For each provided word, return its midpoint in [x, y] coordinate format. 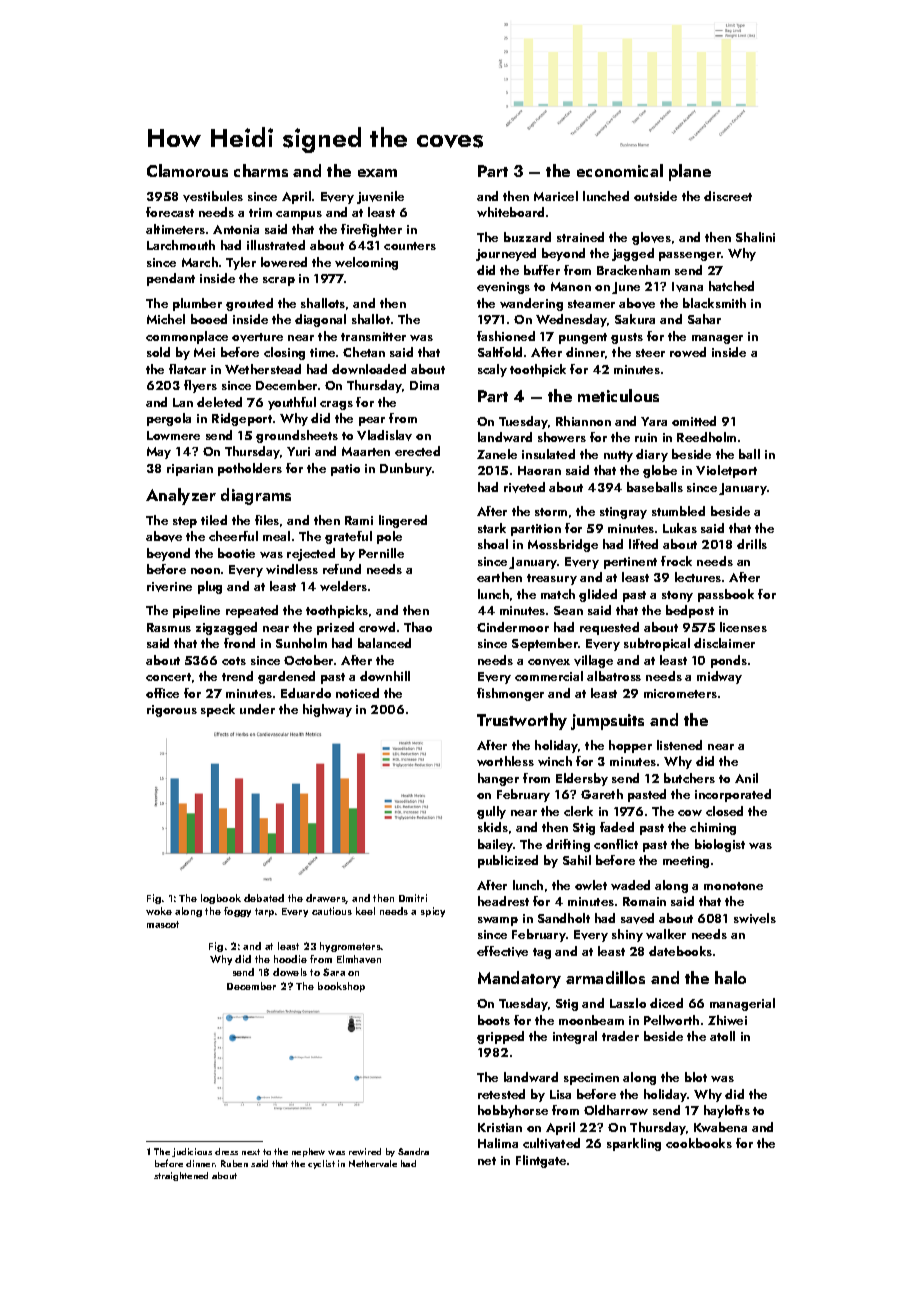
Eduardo [306, 693]
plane [690, 172]
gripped [500, 1037]
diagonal [320, 320]
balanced [384, 643]
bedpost [690, 611]
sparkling [634, 1144]
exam [377, 173]
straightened [181, 1176]
